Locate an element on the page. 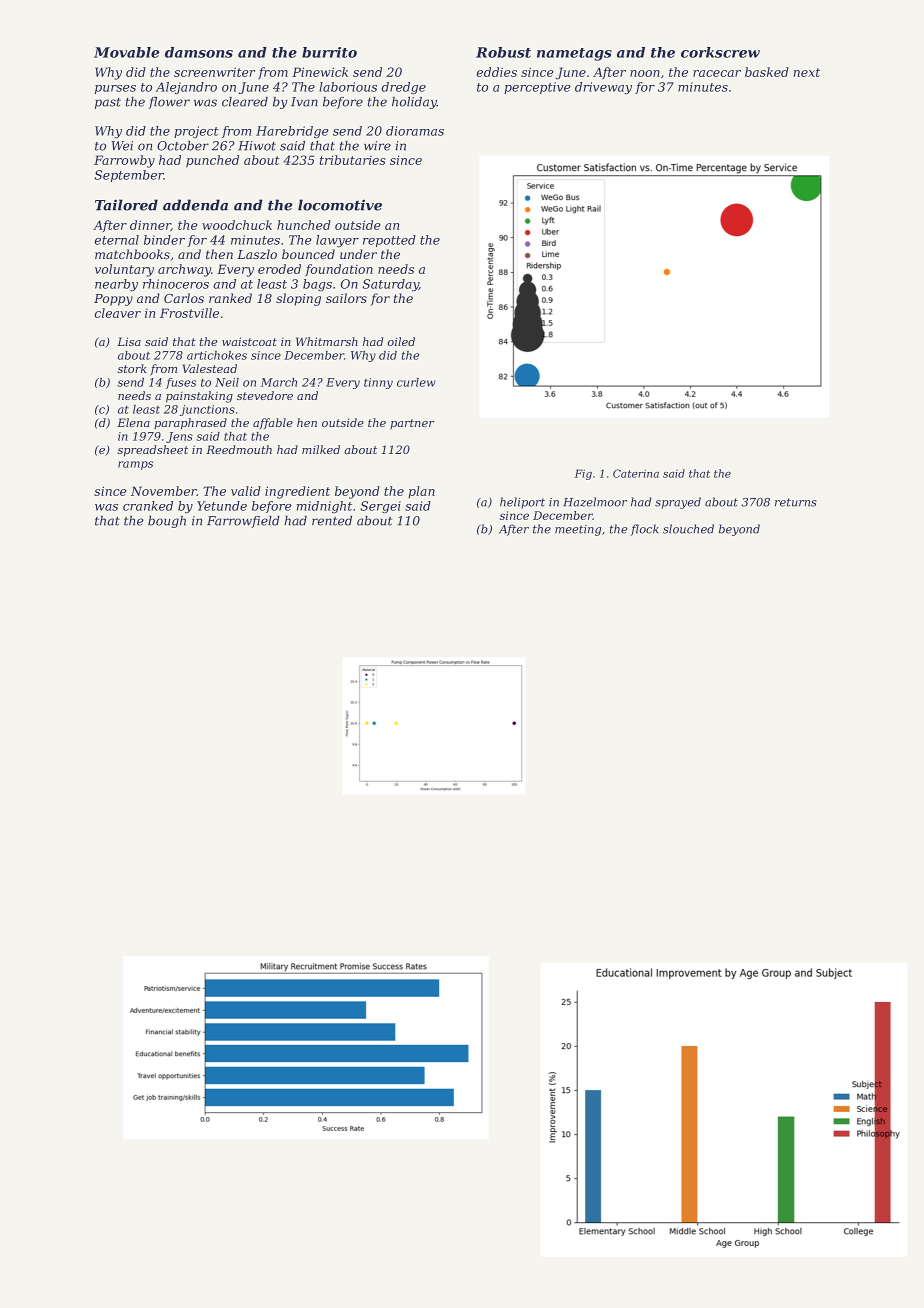  slouched is located at coordinates (688, 529).
